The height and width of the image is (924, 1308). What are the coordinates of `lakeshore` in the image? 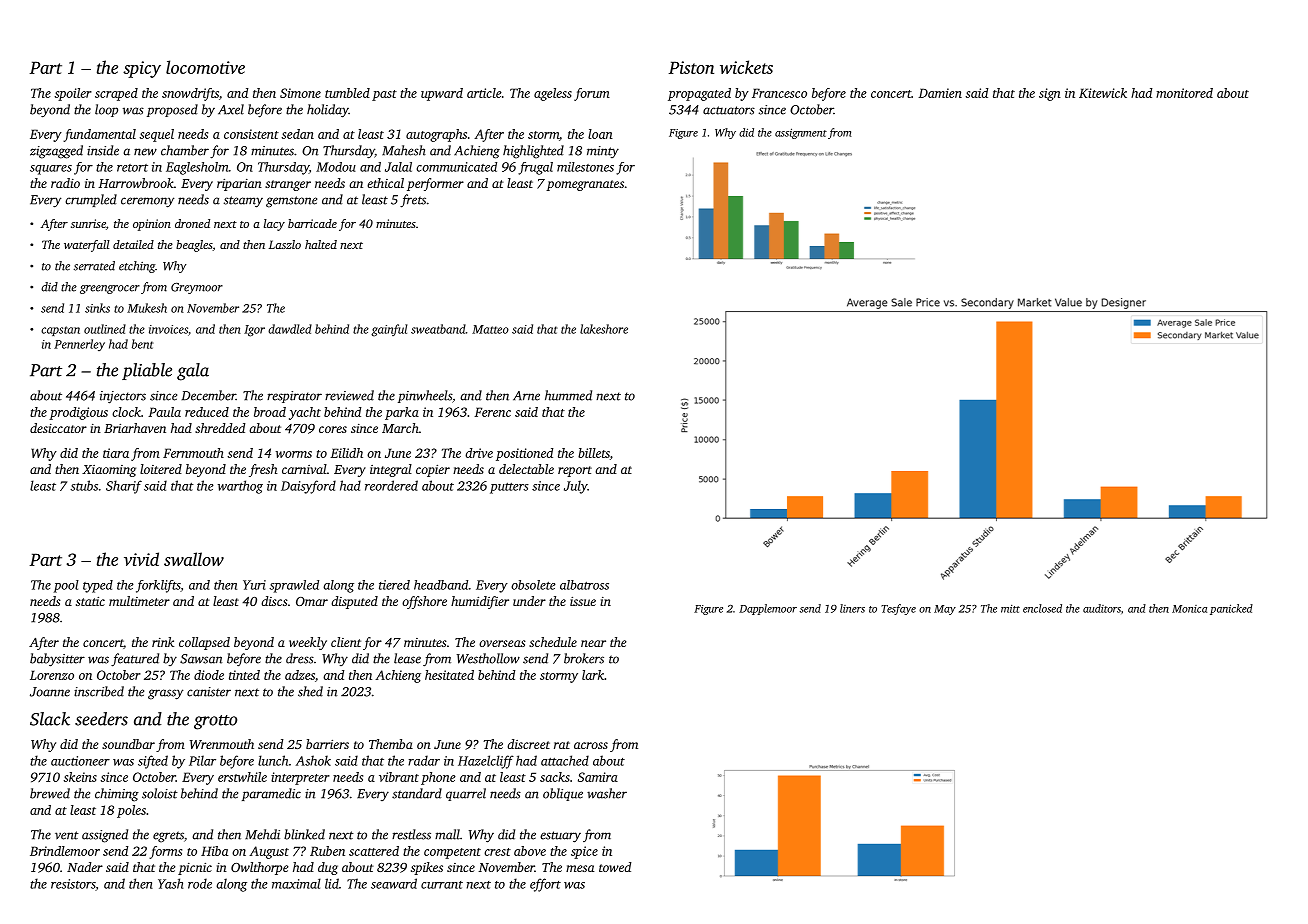 It's located at (604, 329).
